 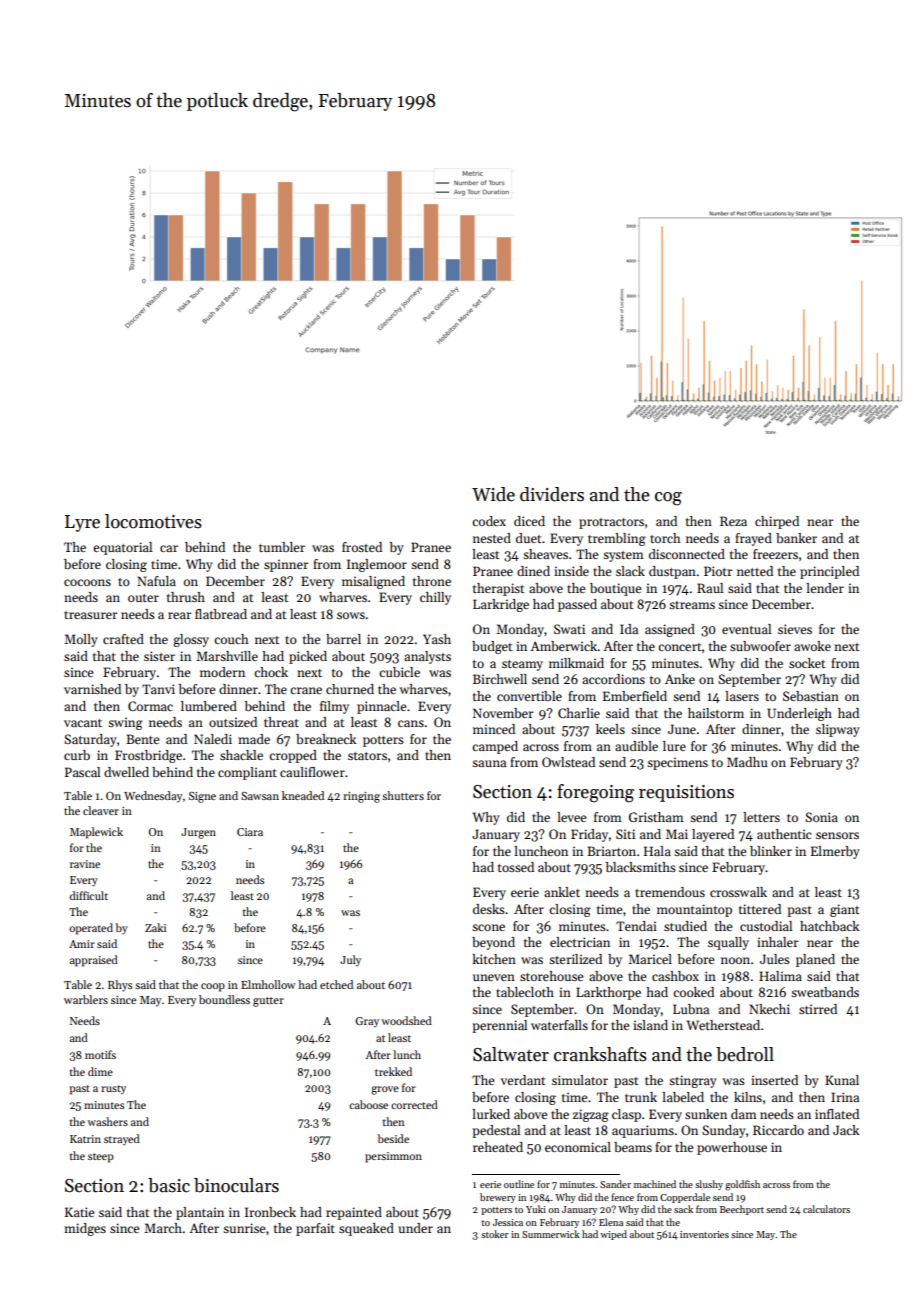 What do you see at coordinates (569, 629) in the document?
I see `Swati` at bounding box center [569, 629].
